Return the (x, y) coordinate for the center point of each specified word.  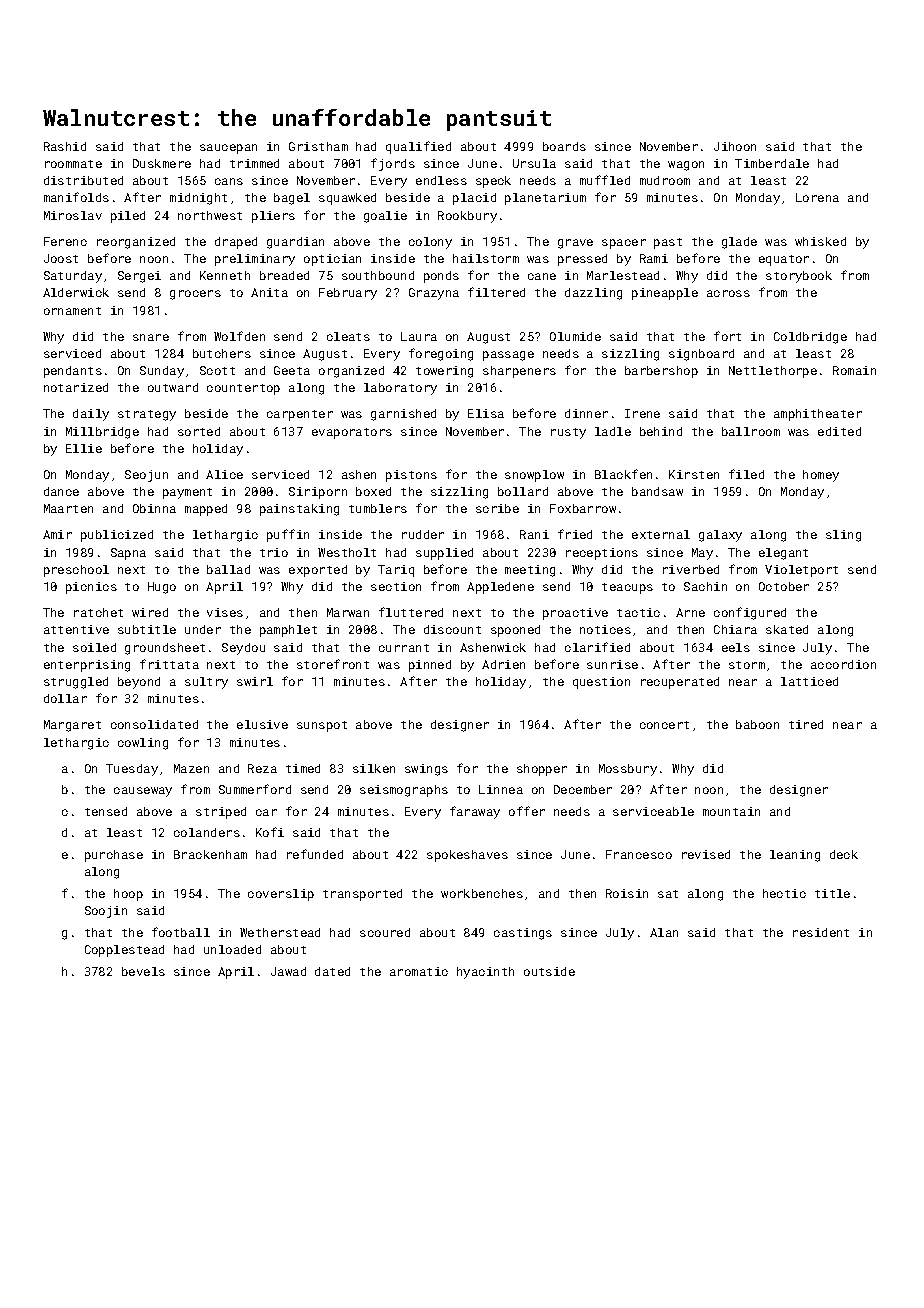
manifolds (76, 197)
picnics (91, 588)
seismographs (404, 791)
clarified (597, 647)
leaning (795, 856)
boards (564, 146)
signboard (701, 355)
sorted (199, 431)
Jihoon (735, 146)
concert (664, 725)
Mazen (191, 768)
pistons (411, 476)
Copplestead (124, 951)
